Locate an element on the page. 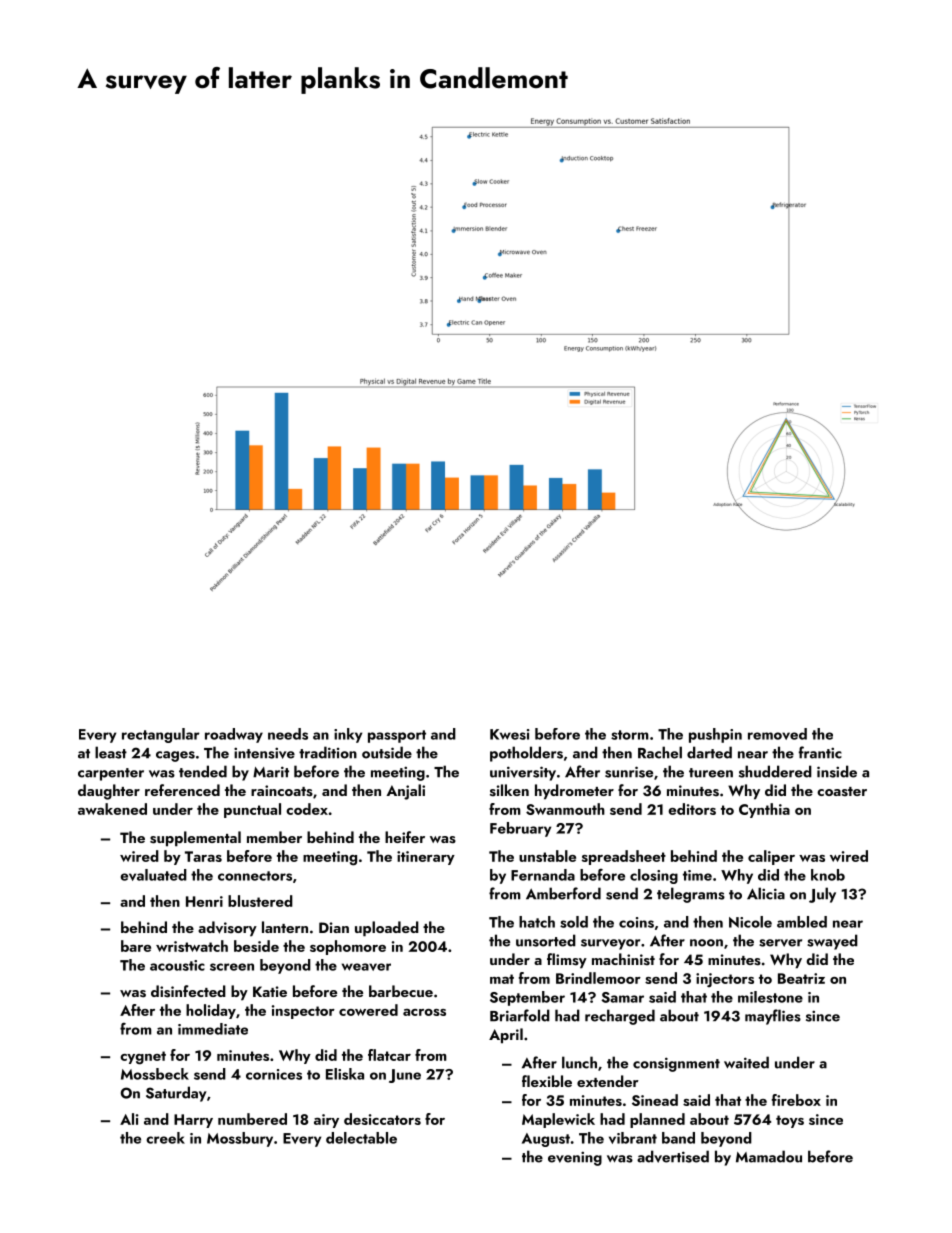  flimsy is located at coordinates (567, 961).
